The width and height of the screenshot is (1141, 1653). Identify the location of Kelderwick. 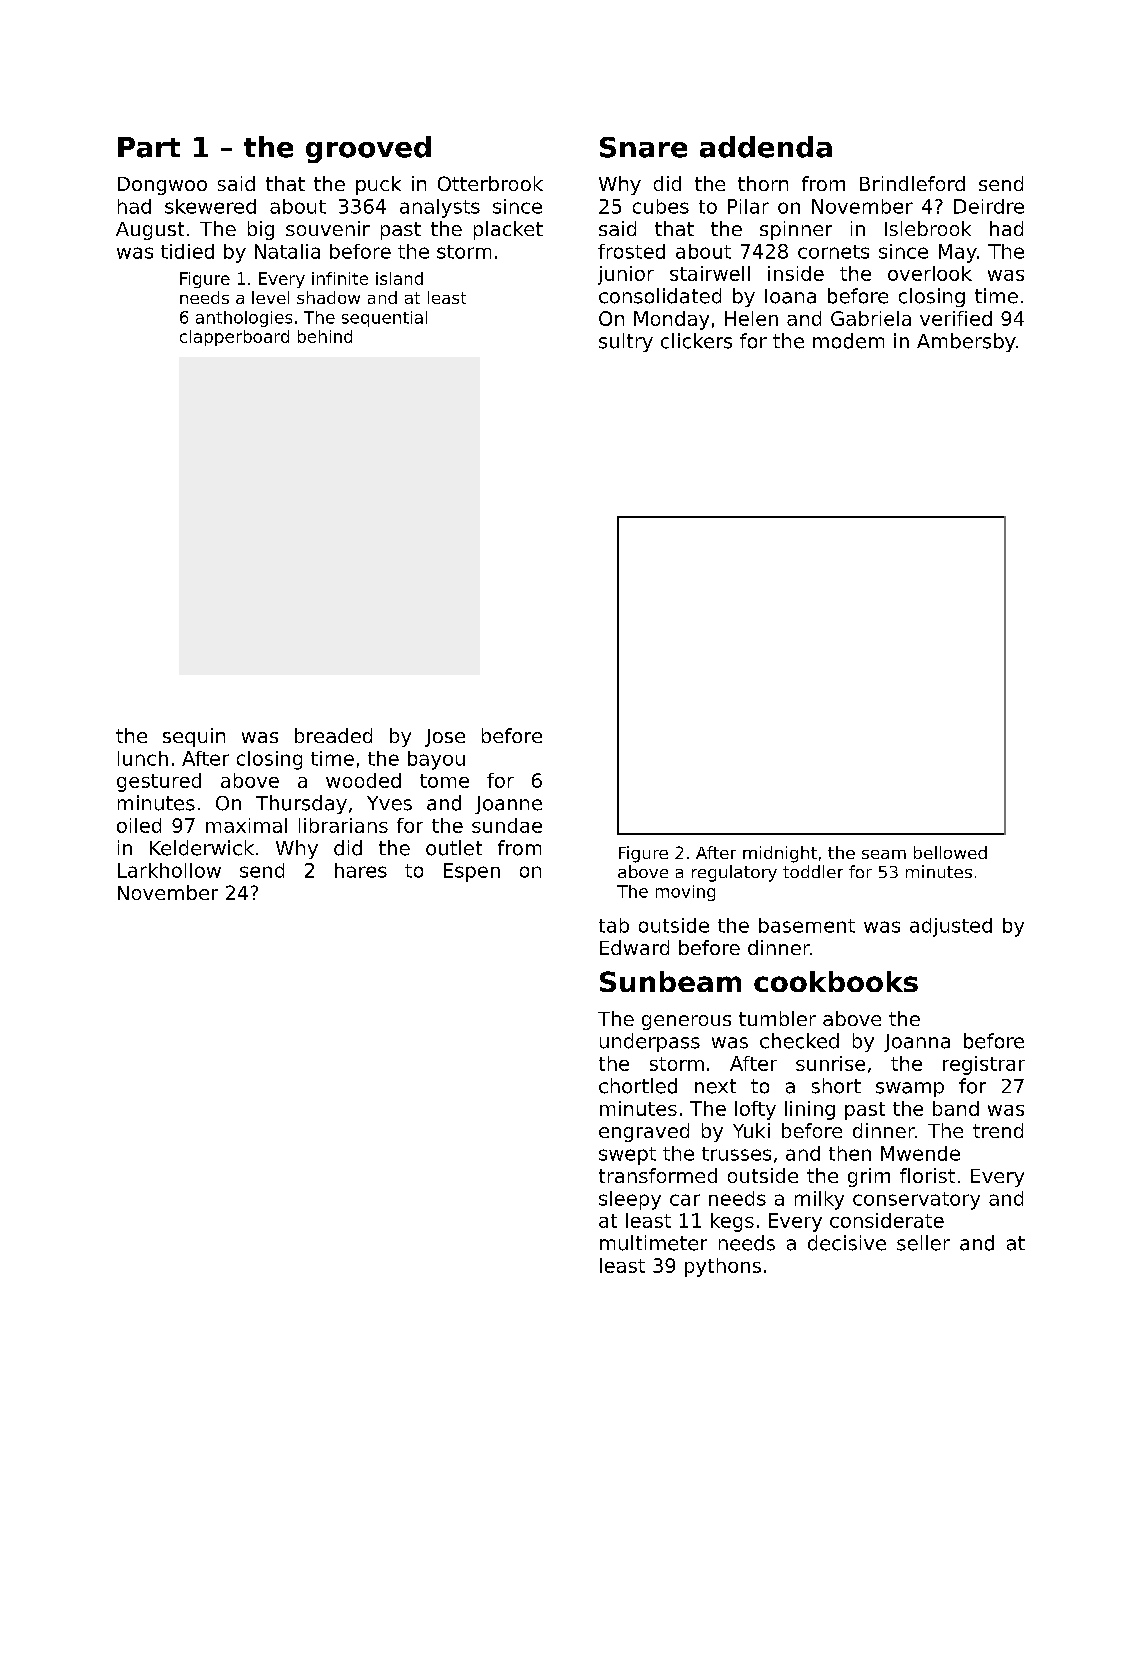
(202, 848).
